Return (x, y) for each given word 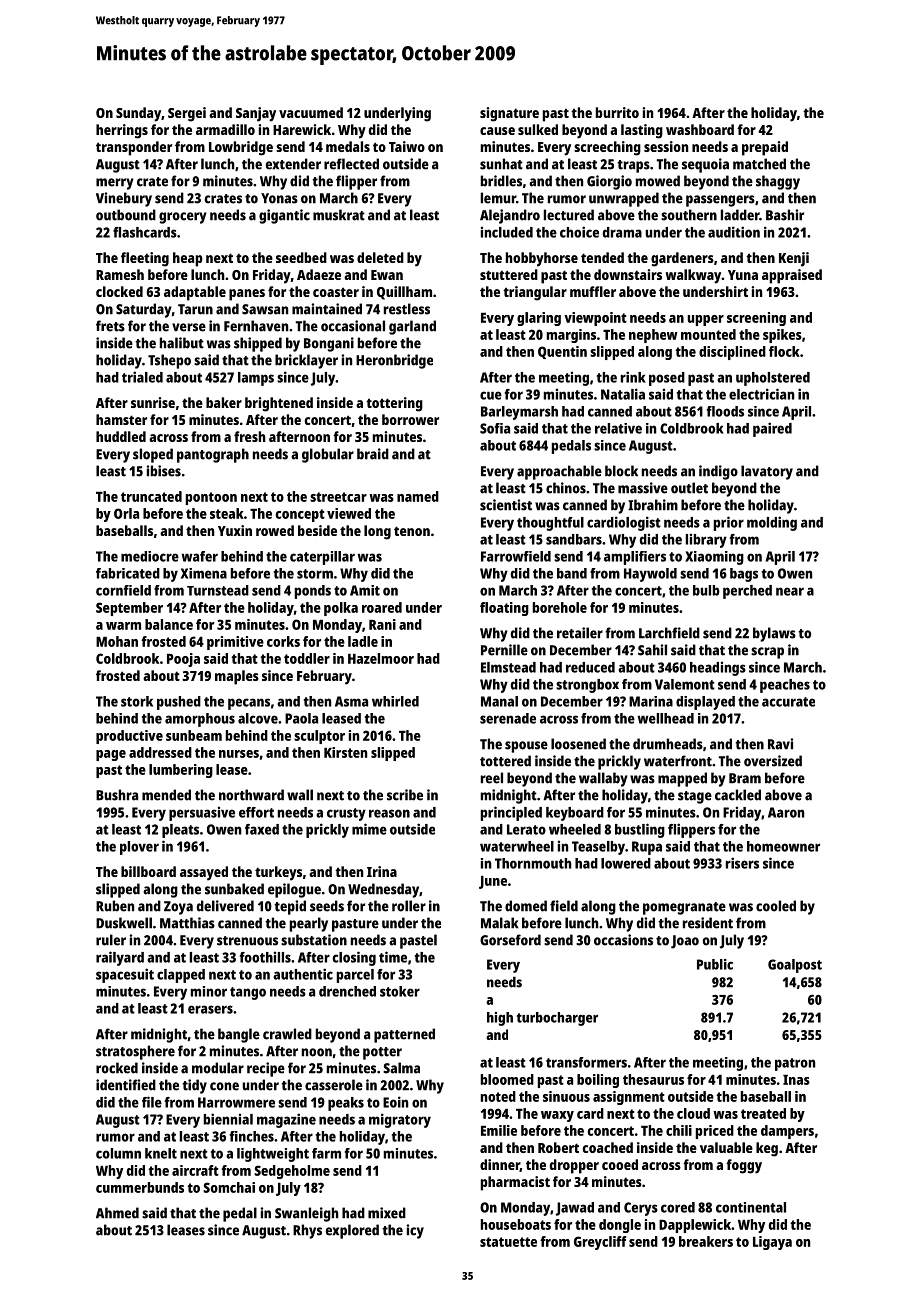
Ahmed (117, 1213)
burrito (617, 112)
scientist (506, 505)
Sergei (187, 114)
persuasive (202, 813)
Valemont (685, 684)
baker (224, 402)
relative (618, 428)
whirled (395, 701)
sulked (538, 129)
